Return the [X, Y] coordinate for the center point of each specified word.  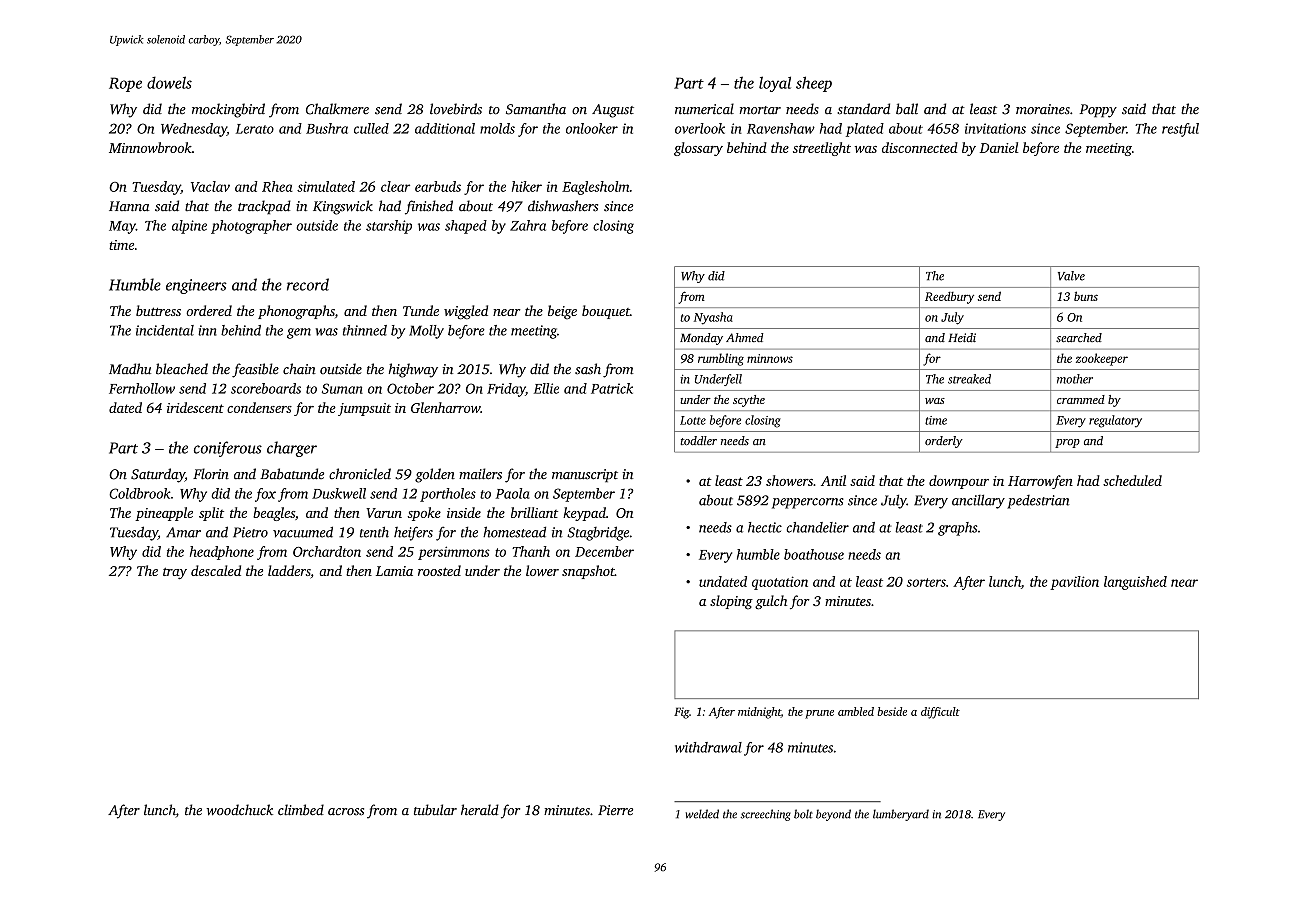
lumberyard [901, 815]
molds [497, 128]
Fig [681, 713]
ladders [289, 570]
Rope [125, 84]
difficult [940, 713]
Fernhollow [142, 388]
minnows [770, 358]
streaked [969, 379]
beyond [833, 815]
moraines [1043, 109]
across [346, 812]
